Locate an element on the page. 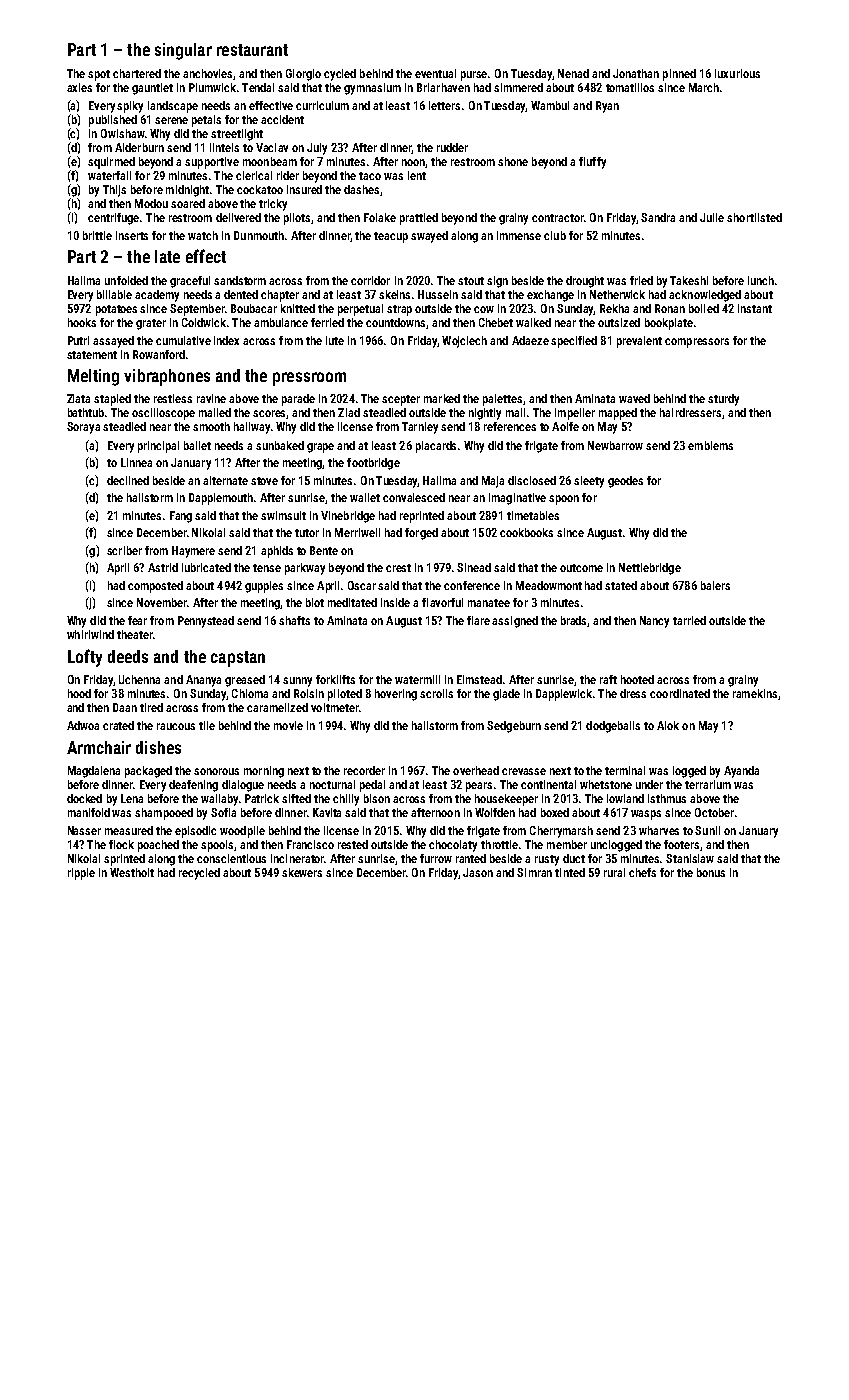  compressors is located at coordinates (697, 343).
